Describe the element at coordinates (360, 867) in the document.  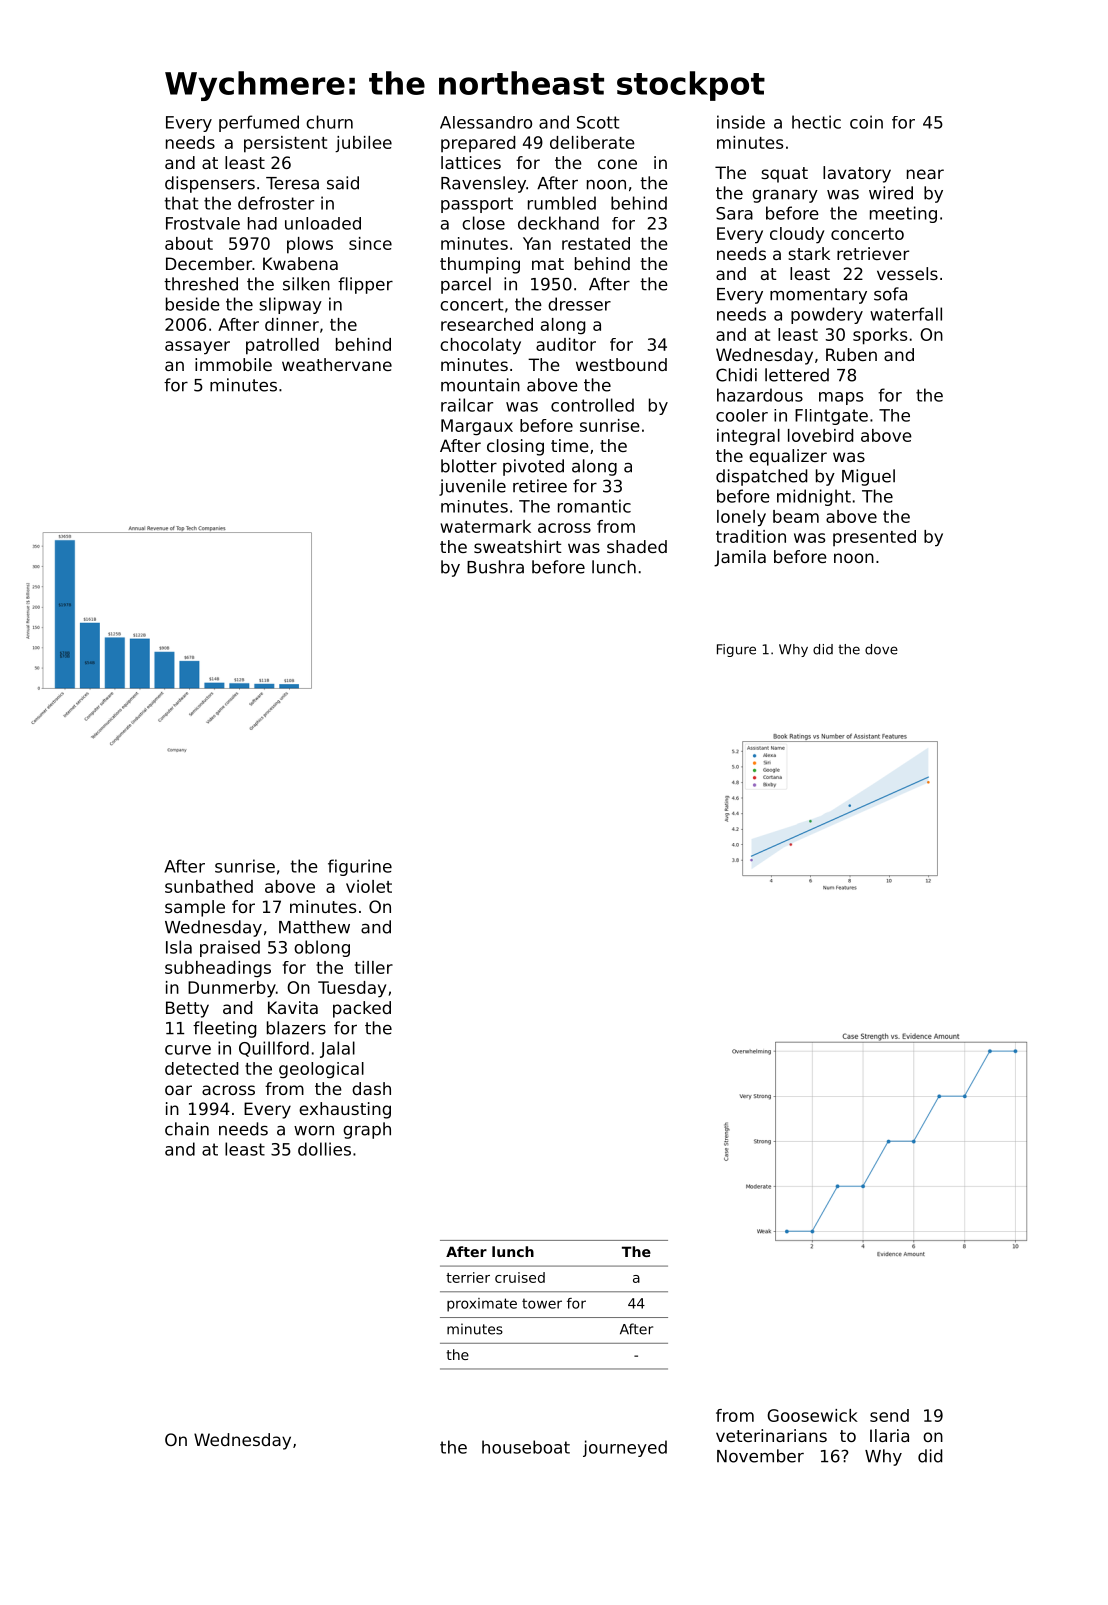
I see `figurine` at that location.
